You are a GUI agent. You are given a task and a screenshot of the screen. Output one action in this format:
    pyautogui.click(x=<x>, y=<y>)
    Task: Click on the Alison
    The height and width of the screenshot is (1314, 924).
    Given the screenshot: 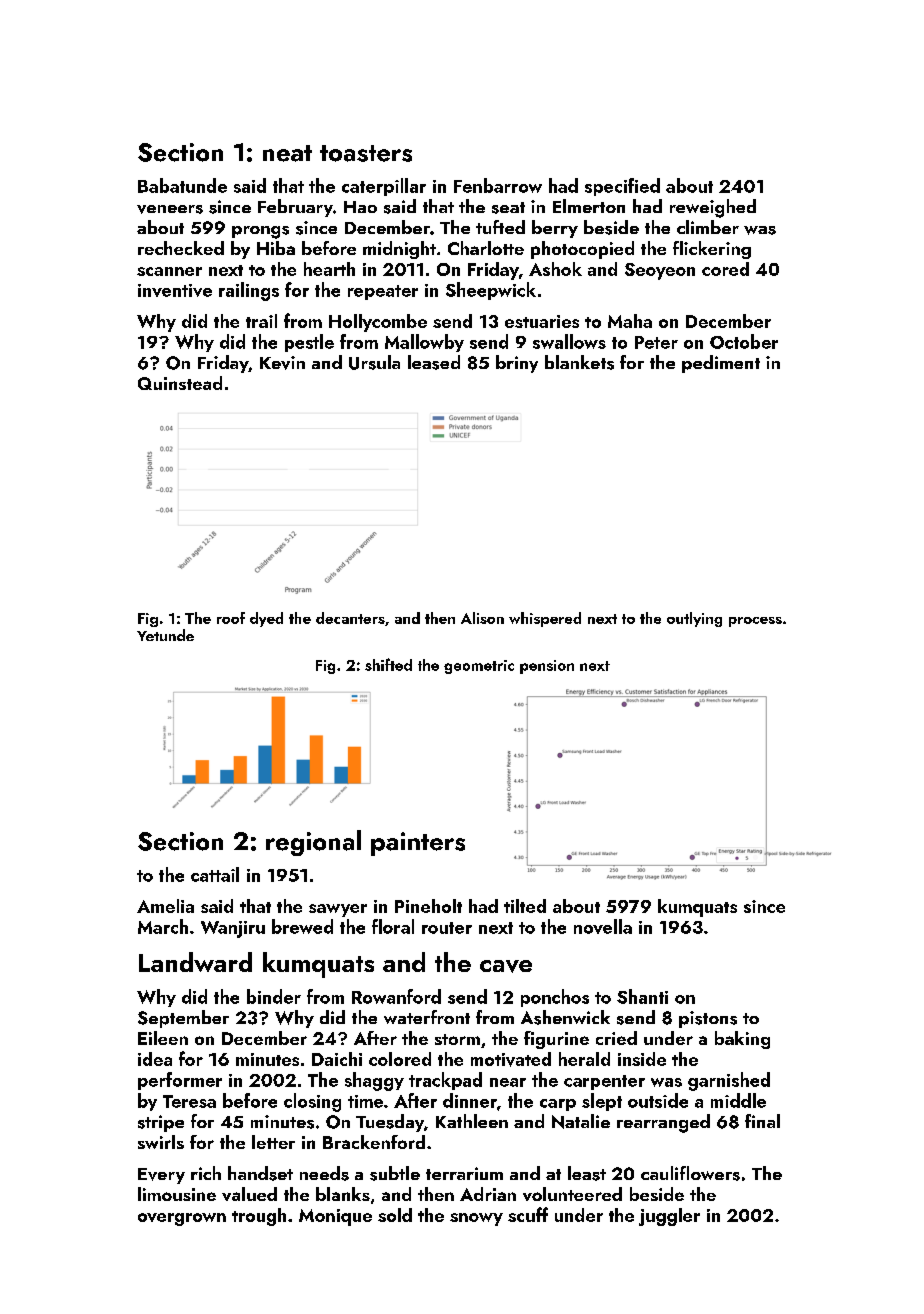 What is the action you would take?
    pyautogui.click(x=482, y=618)
